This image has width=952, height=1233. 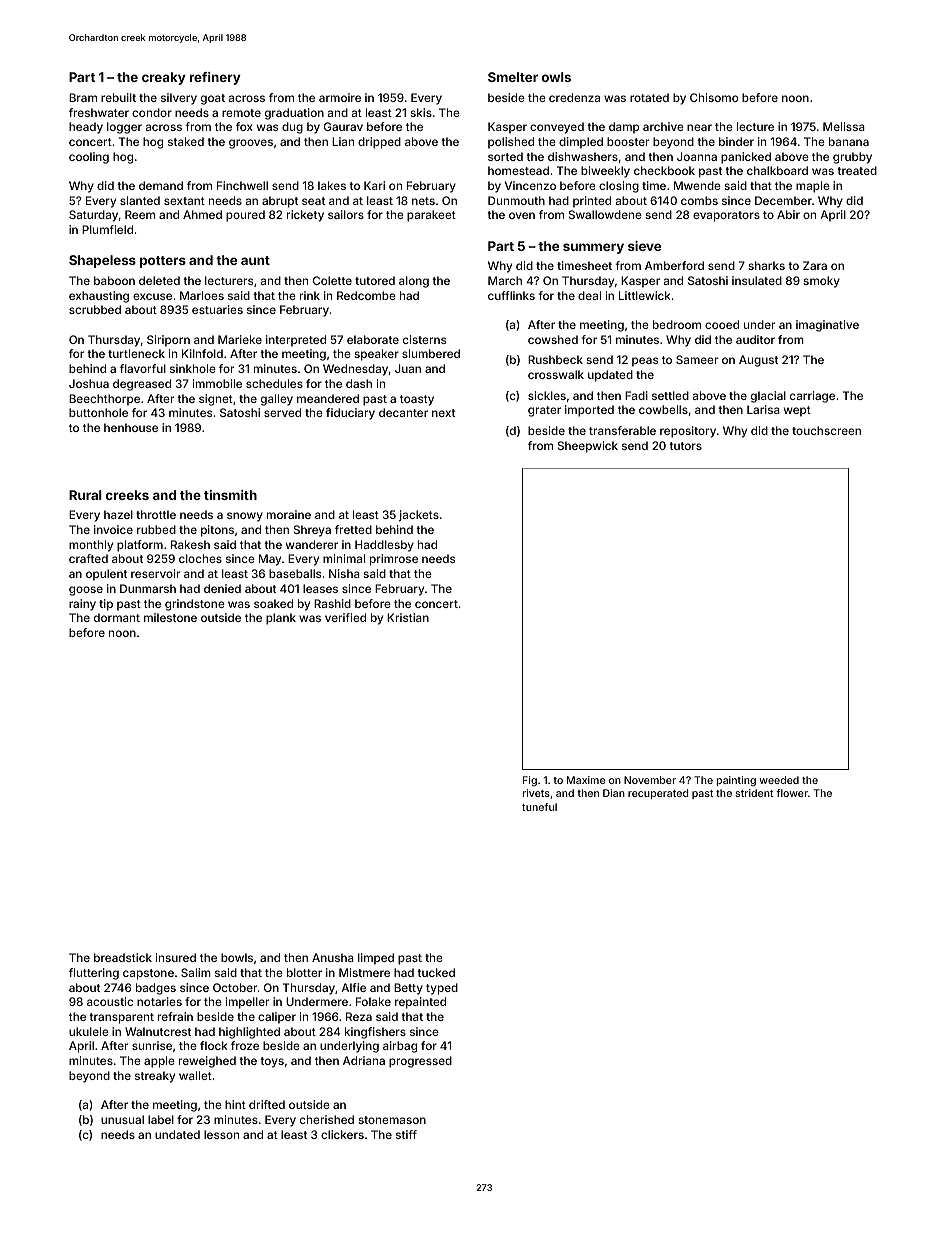 What do you see at coordinates (755, 793) in the image?
I see `strident` at bounding box center [755, 793].
